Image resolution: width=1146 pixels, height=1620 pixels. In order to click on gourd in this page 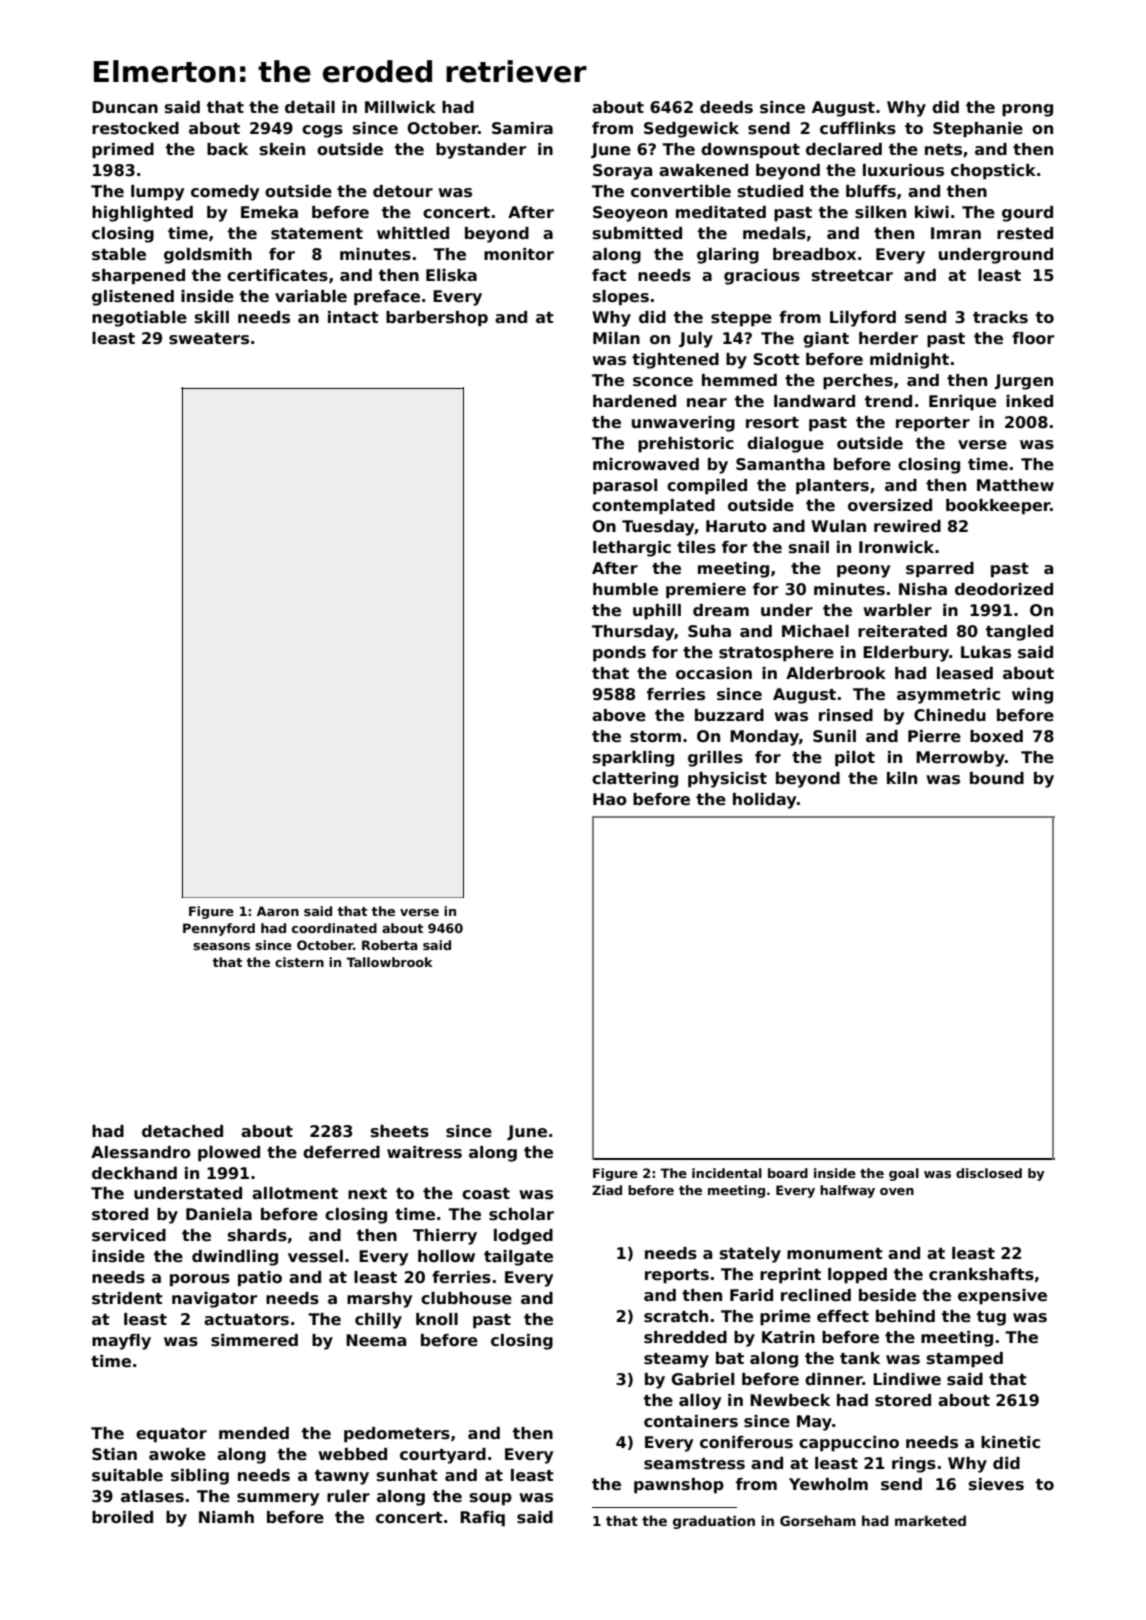, I will do `click(1027, 214)`.
